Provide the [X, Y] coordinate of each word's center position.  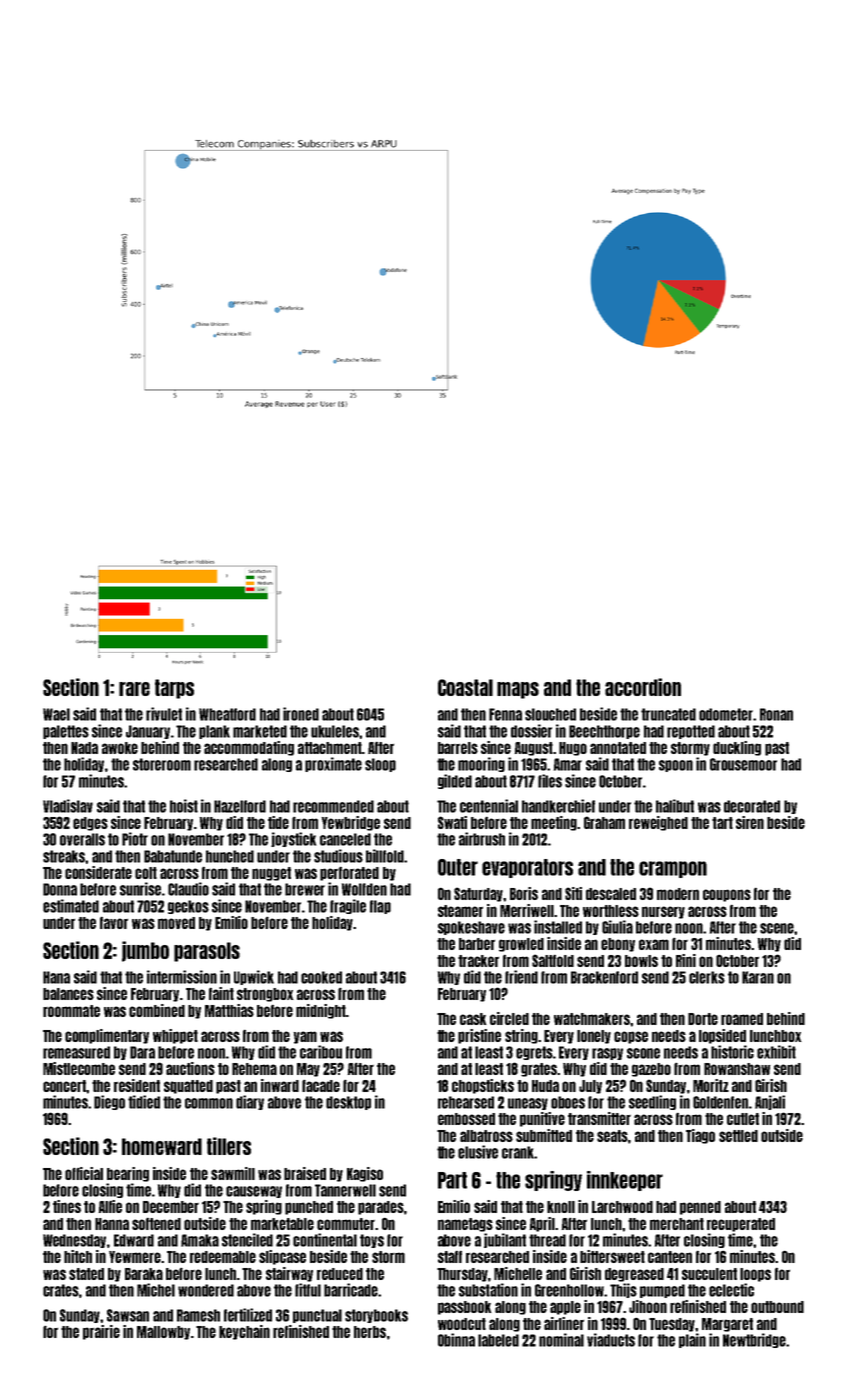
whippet [175, 1036]
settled [738, 1136]
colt [146, 873]
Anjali [770, 1102]
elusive [478, 1152]
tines [67, 1206]
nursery [663, 912]
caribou [321, 1052]
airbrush [482, 839]
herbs [370, 1332]
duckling [737, 748]
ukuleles [335, 731]
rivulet [164, 714]
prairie [101, 1332]
